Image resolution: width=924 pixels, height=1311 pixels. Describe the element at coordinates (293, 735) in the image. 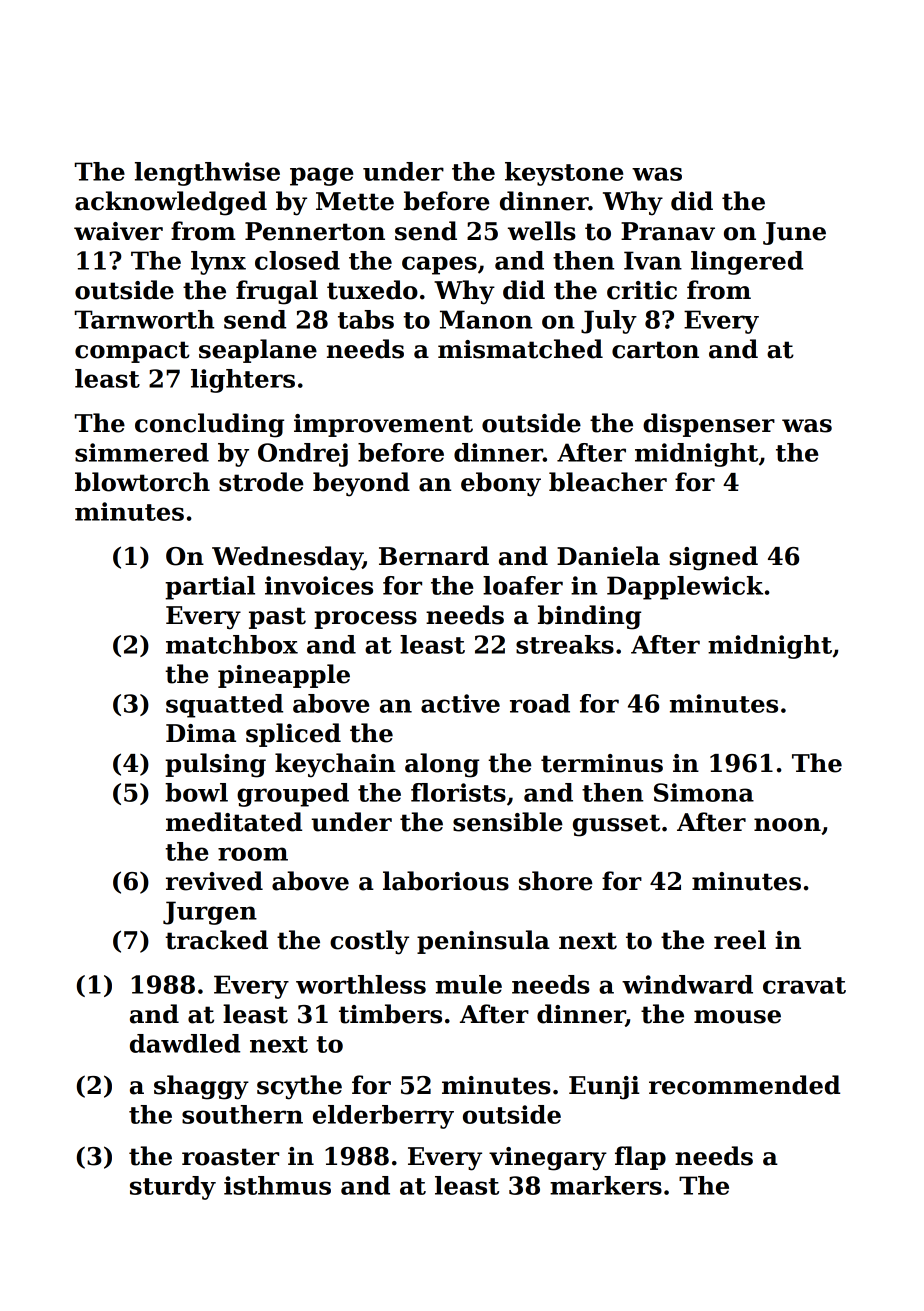

I see `spliced` at that location.
